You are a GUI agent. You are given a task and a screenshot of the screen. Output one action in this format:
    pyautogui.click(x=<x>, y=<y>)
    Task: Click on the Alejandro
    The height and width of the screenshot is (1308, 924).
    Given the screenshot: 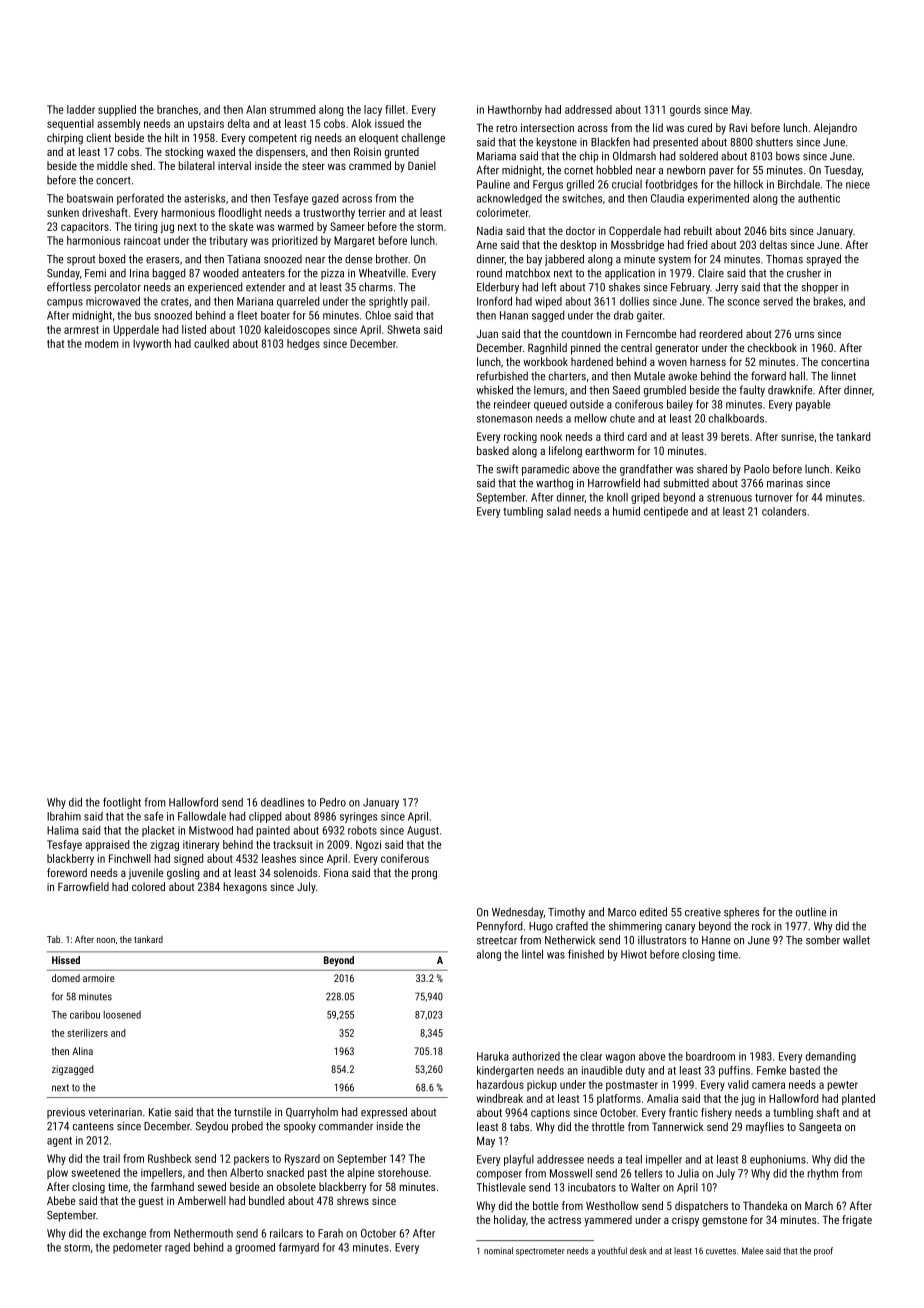 What is the action you would take?
    pyautogui.click(x=835, y=129)
